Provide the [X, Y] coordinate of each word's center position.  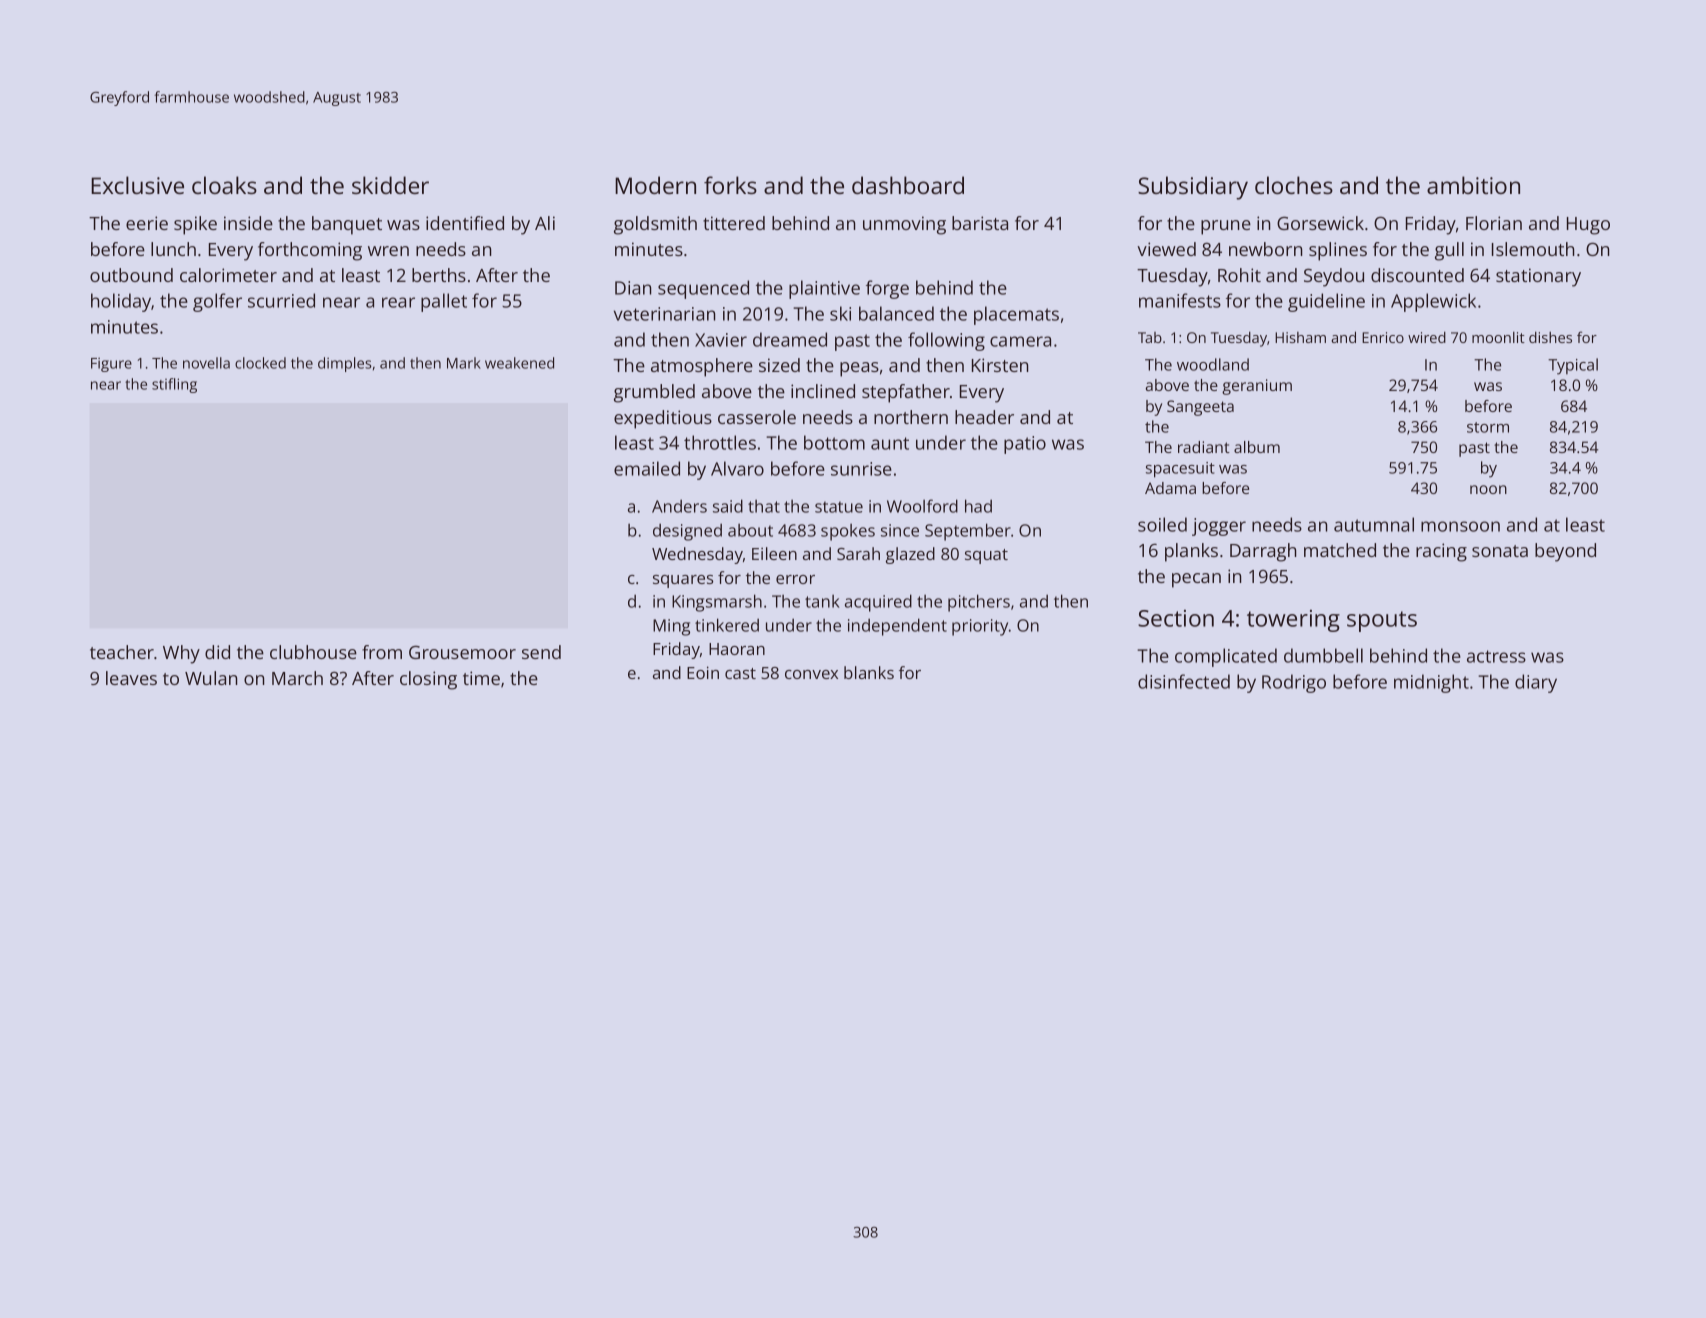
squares [683, 581]
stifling [174, 385]
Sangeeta [1200, 408]
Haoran [737, 649]
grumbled [654, 393]
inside [248, 223]
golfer [217, 302]
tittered [734, 223]
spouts [1382, 621]
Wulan [211, 678]
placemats [1016, 315]
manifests [1180, 300]
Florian [1494, 223]
